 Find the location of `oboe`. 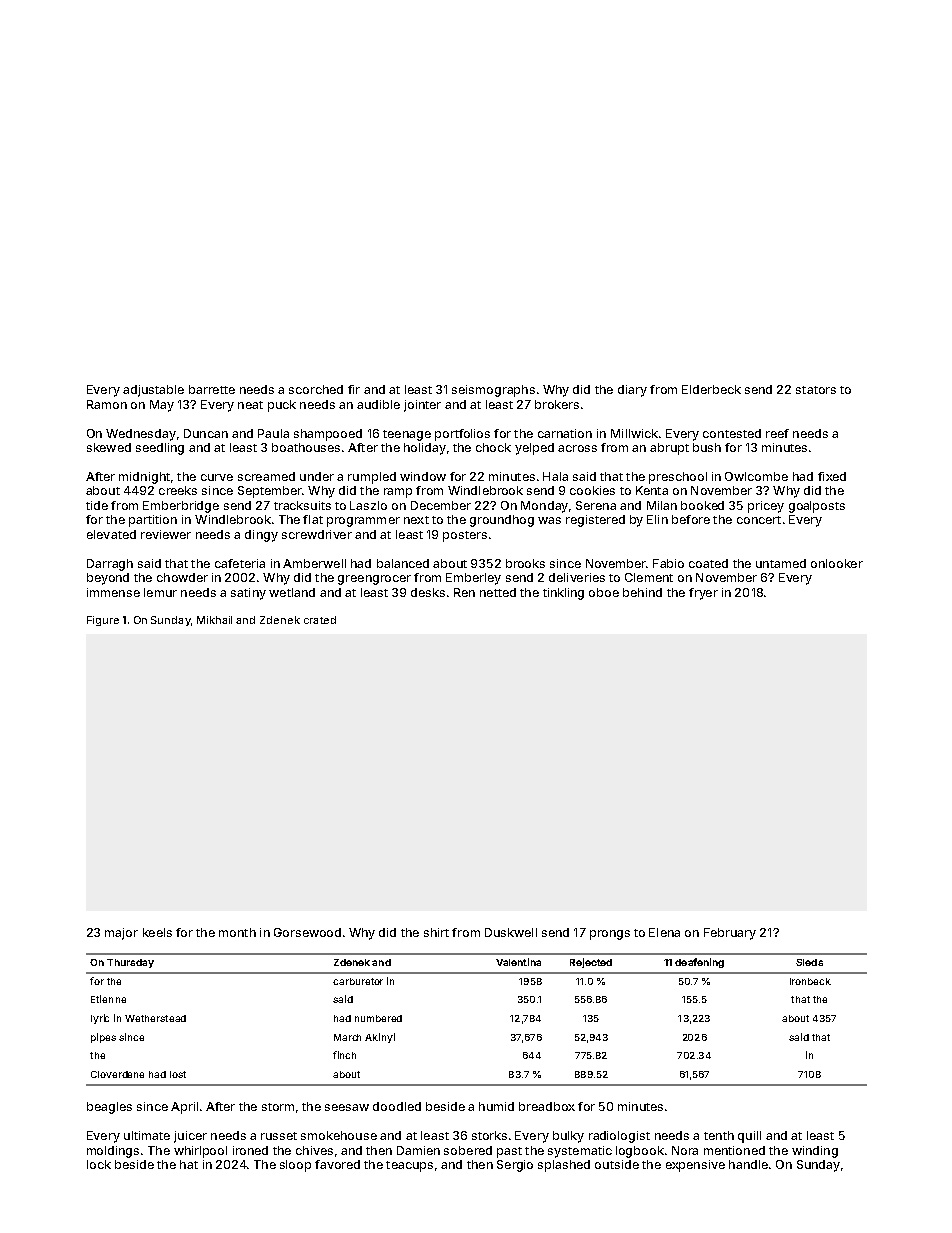

oboe is located at coordinates (604, 592).
